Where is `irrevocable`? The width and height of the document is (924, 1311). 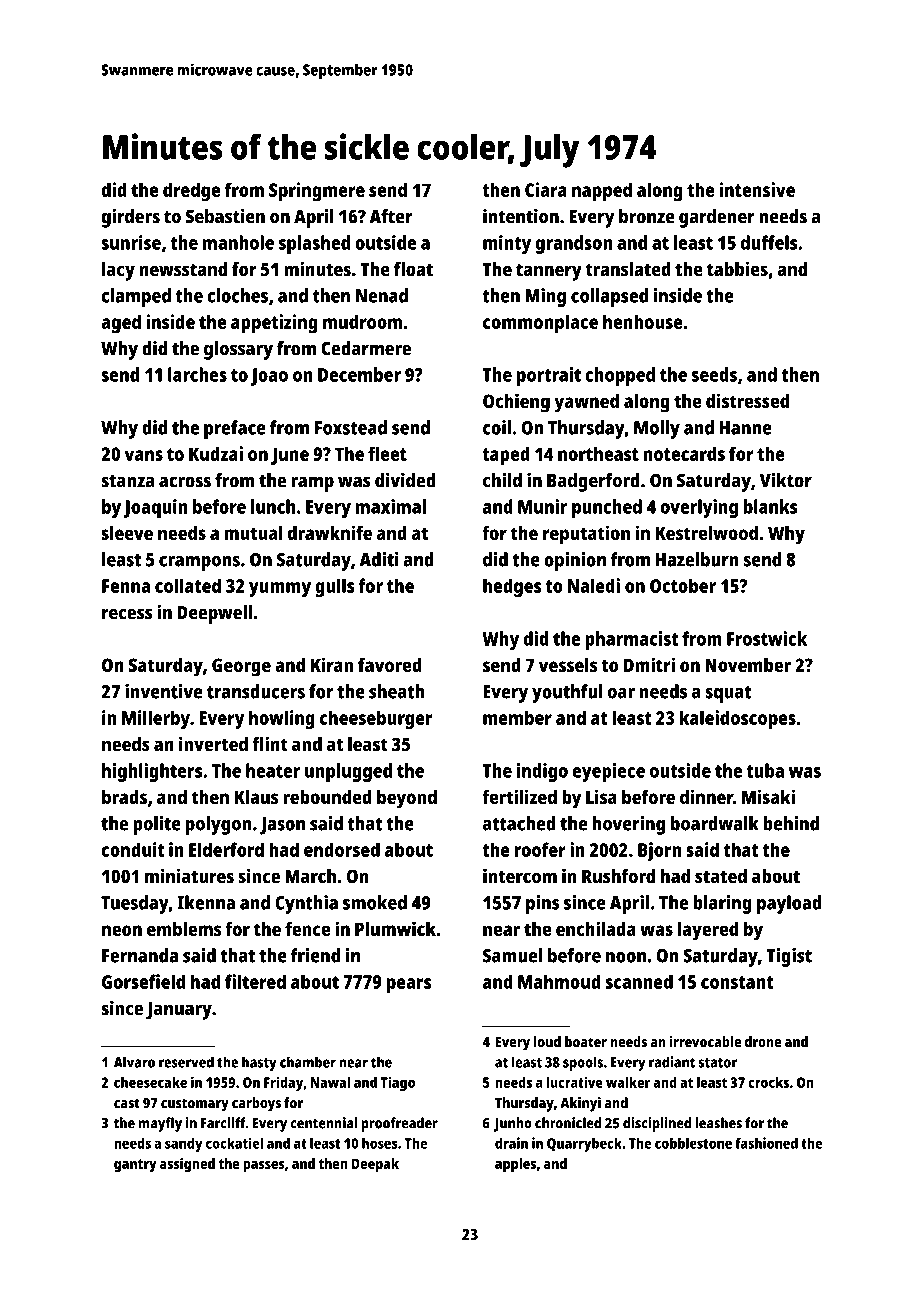 irrevocable is located at coordinates (705, 1042).
